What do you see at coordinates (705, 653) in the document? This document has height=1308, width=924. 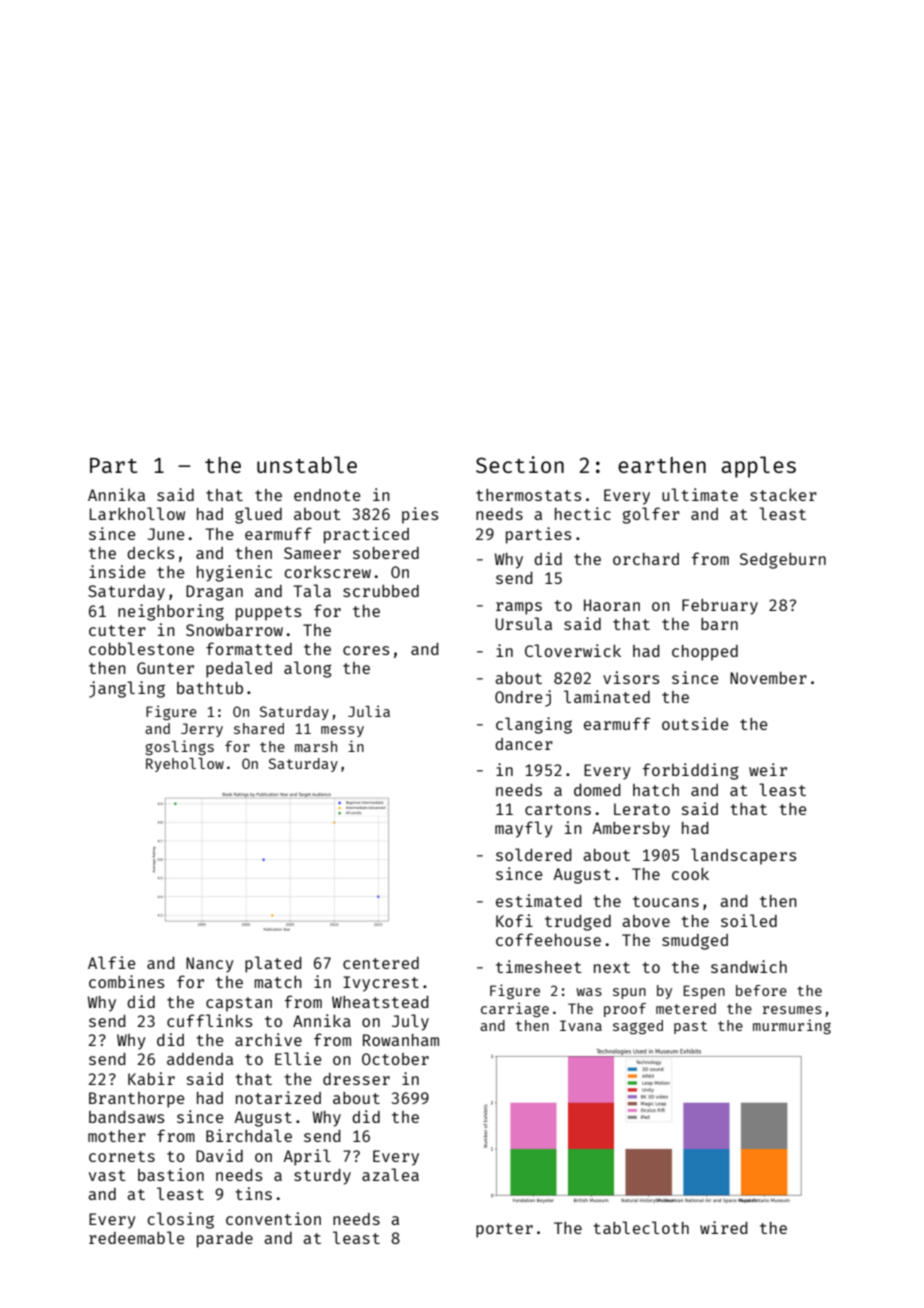 I see `chopped` at bounding box center [705, 653].
